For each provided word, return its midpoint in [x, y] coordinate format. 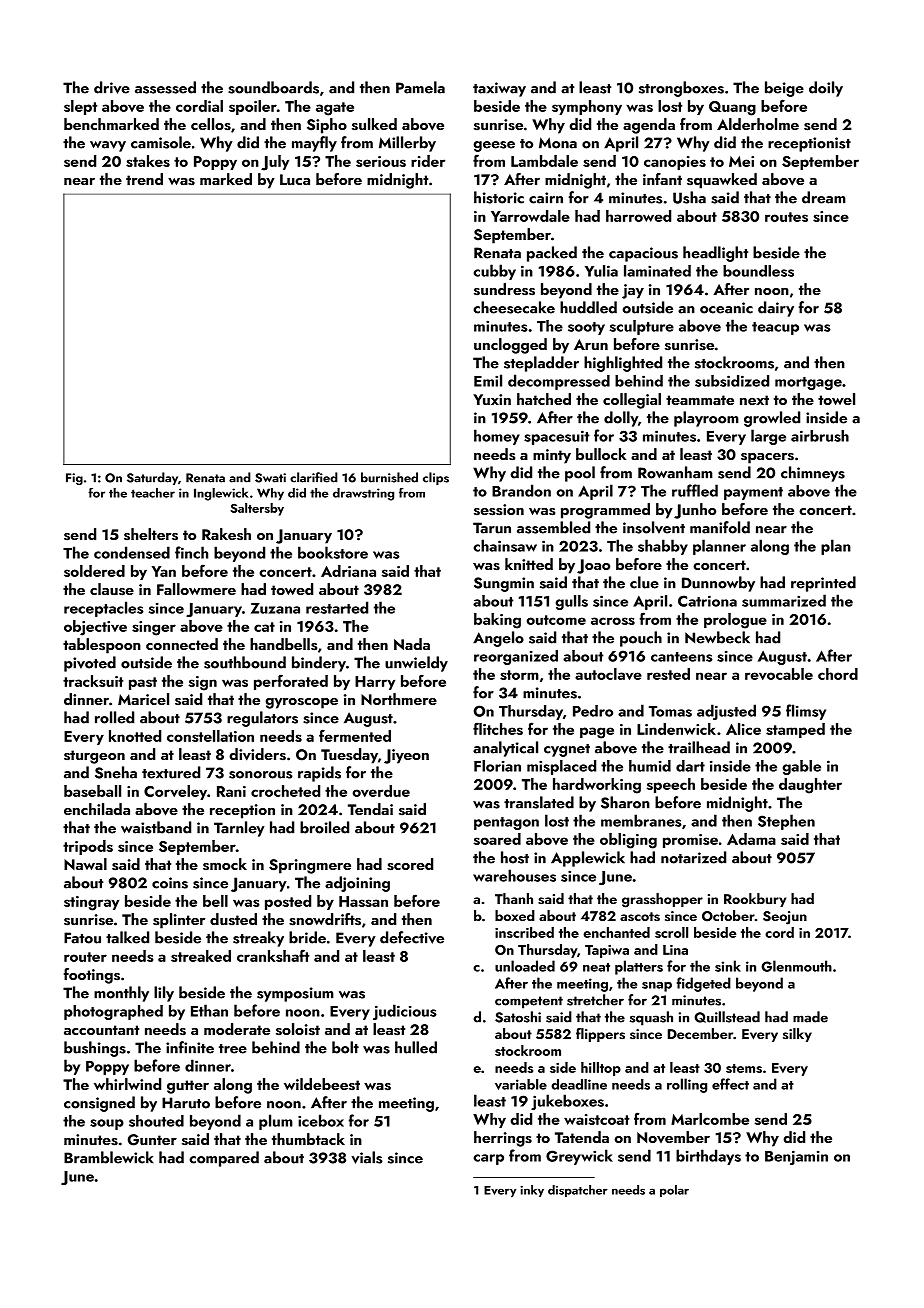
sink [728, 966]
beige [784, 89]
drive [112, 87]
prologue [735, 621]
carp [488, 1159]
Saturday [152, 478]
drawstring [363, 494]
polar [674, 1191]
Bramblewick [109, 1157]
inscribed [524, 932]
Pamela [420, 87]
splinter [179, 921]
